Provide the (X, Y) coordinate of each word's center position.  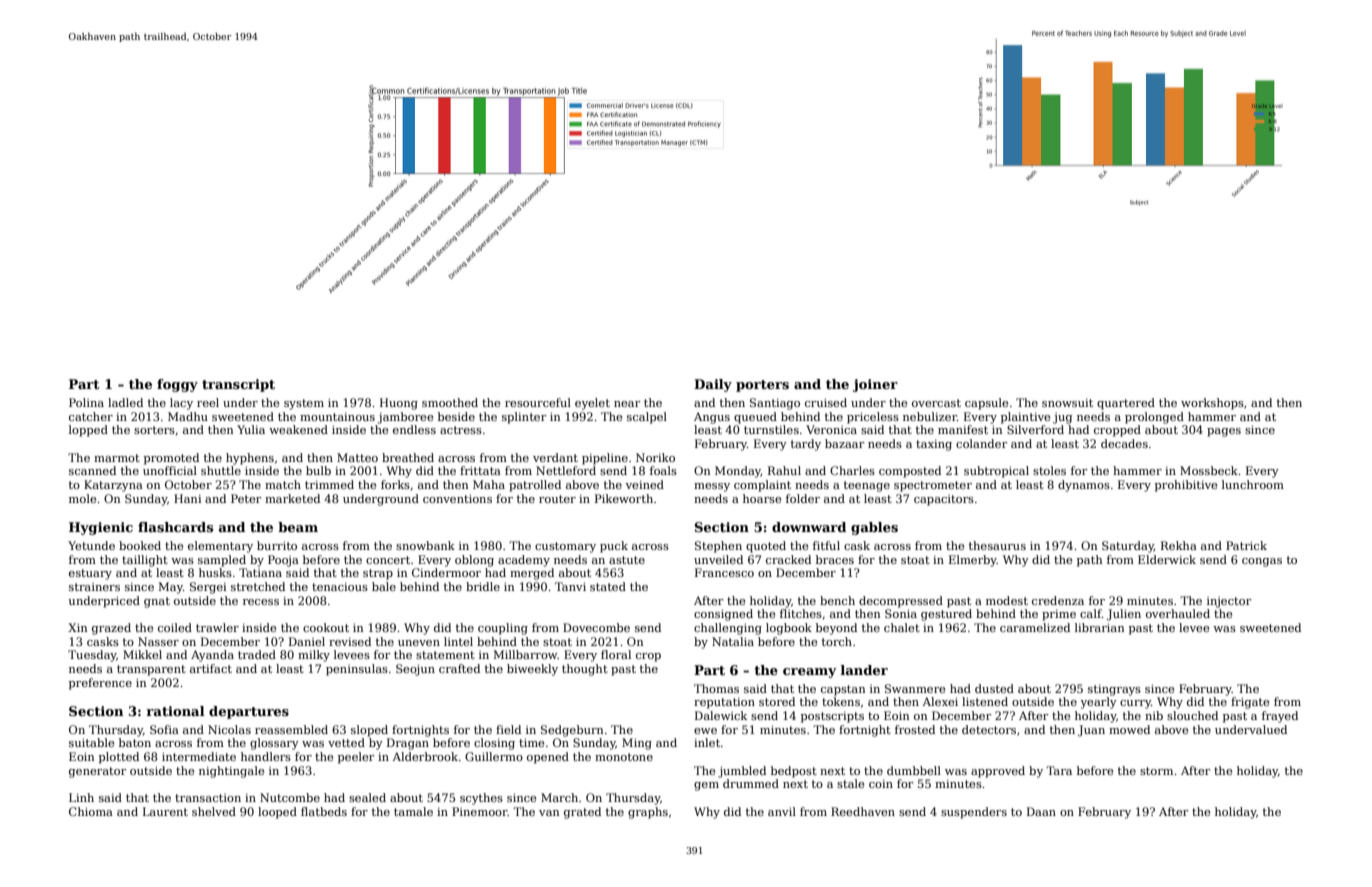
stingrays (1114, 690)
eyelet (592, 404)
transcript (238, 385)
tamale (413, 811)
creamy (809, 673)
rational (175, 711)
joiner (875, 385)
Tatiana (260, 572)
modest (1007, 600)
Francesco (724, 572)
